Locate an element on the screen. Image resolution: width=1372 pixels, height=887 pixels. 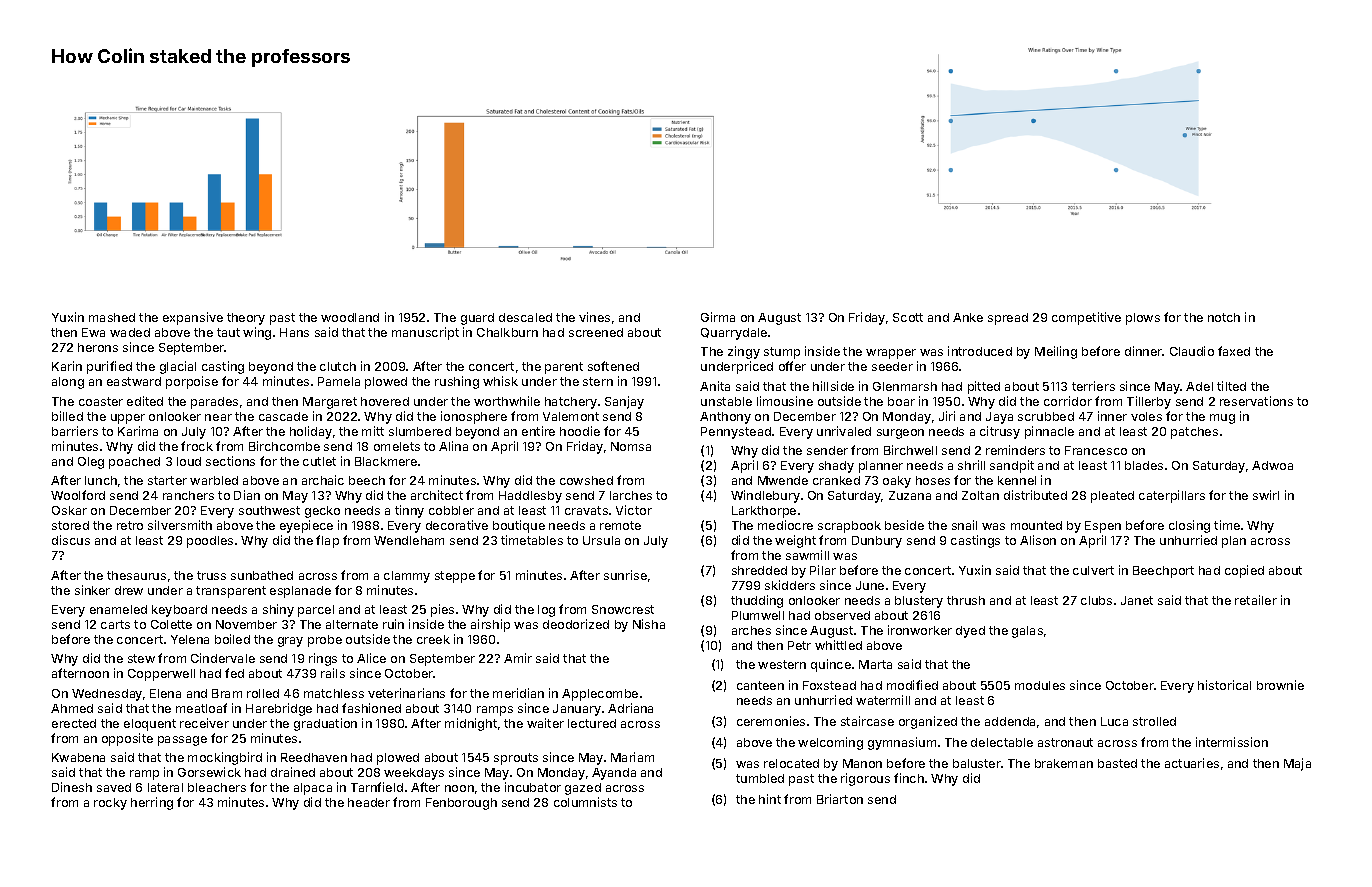
porpoise is located at coordinates (192, 382).
